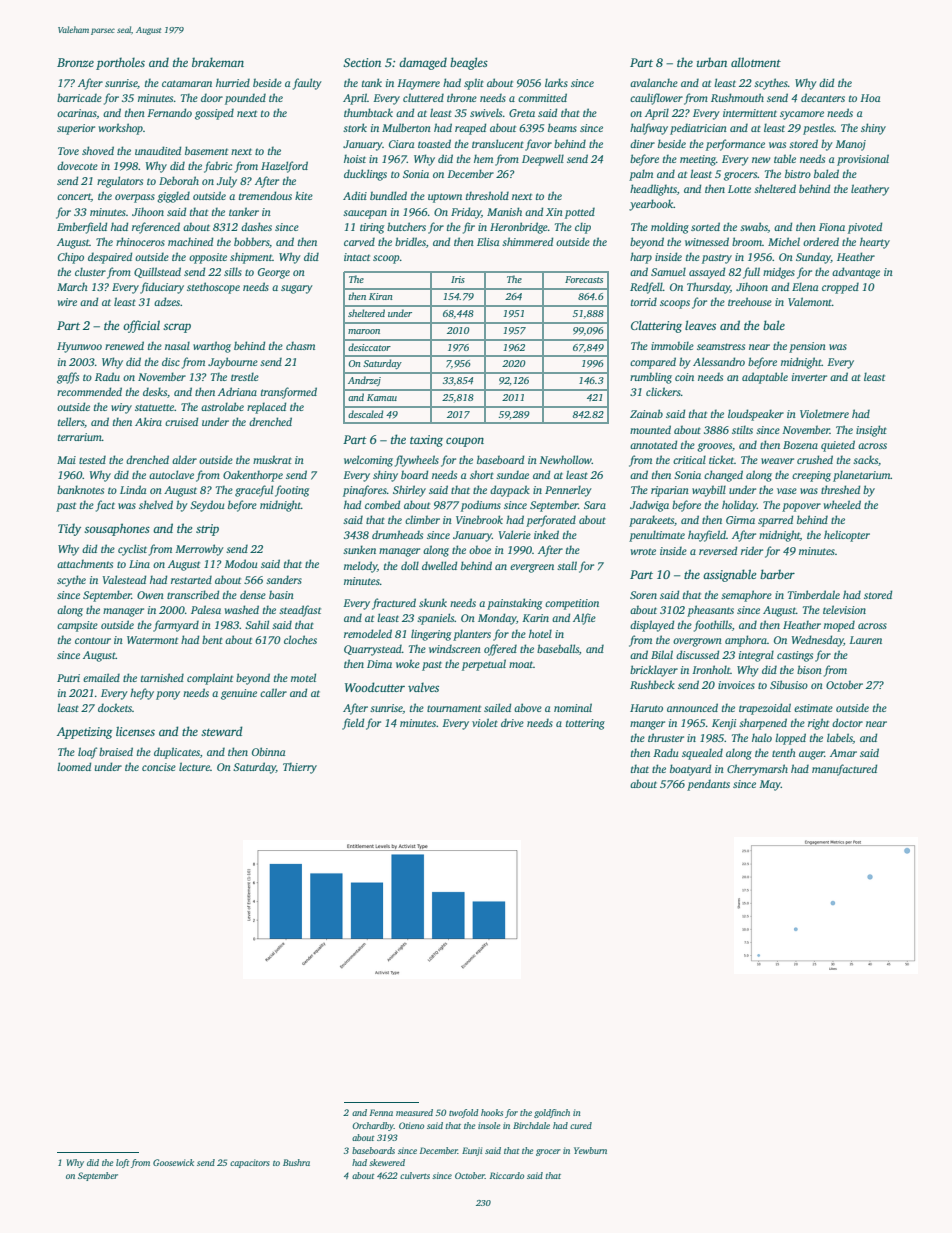 The height and width of the image is (1233, 952). I want to click on Cherrymarsh, so click(757, 770).
